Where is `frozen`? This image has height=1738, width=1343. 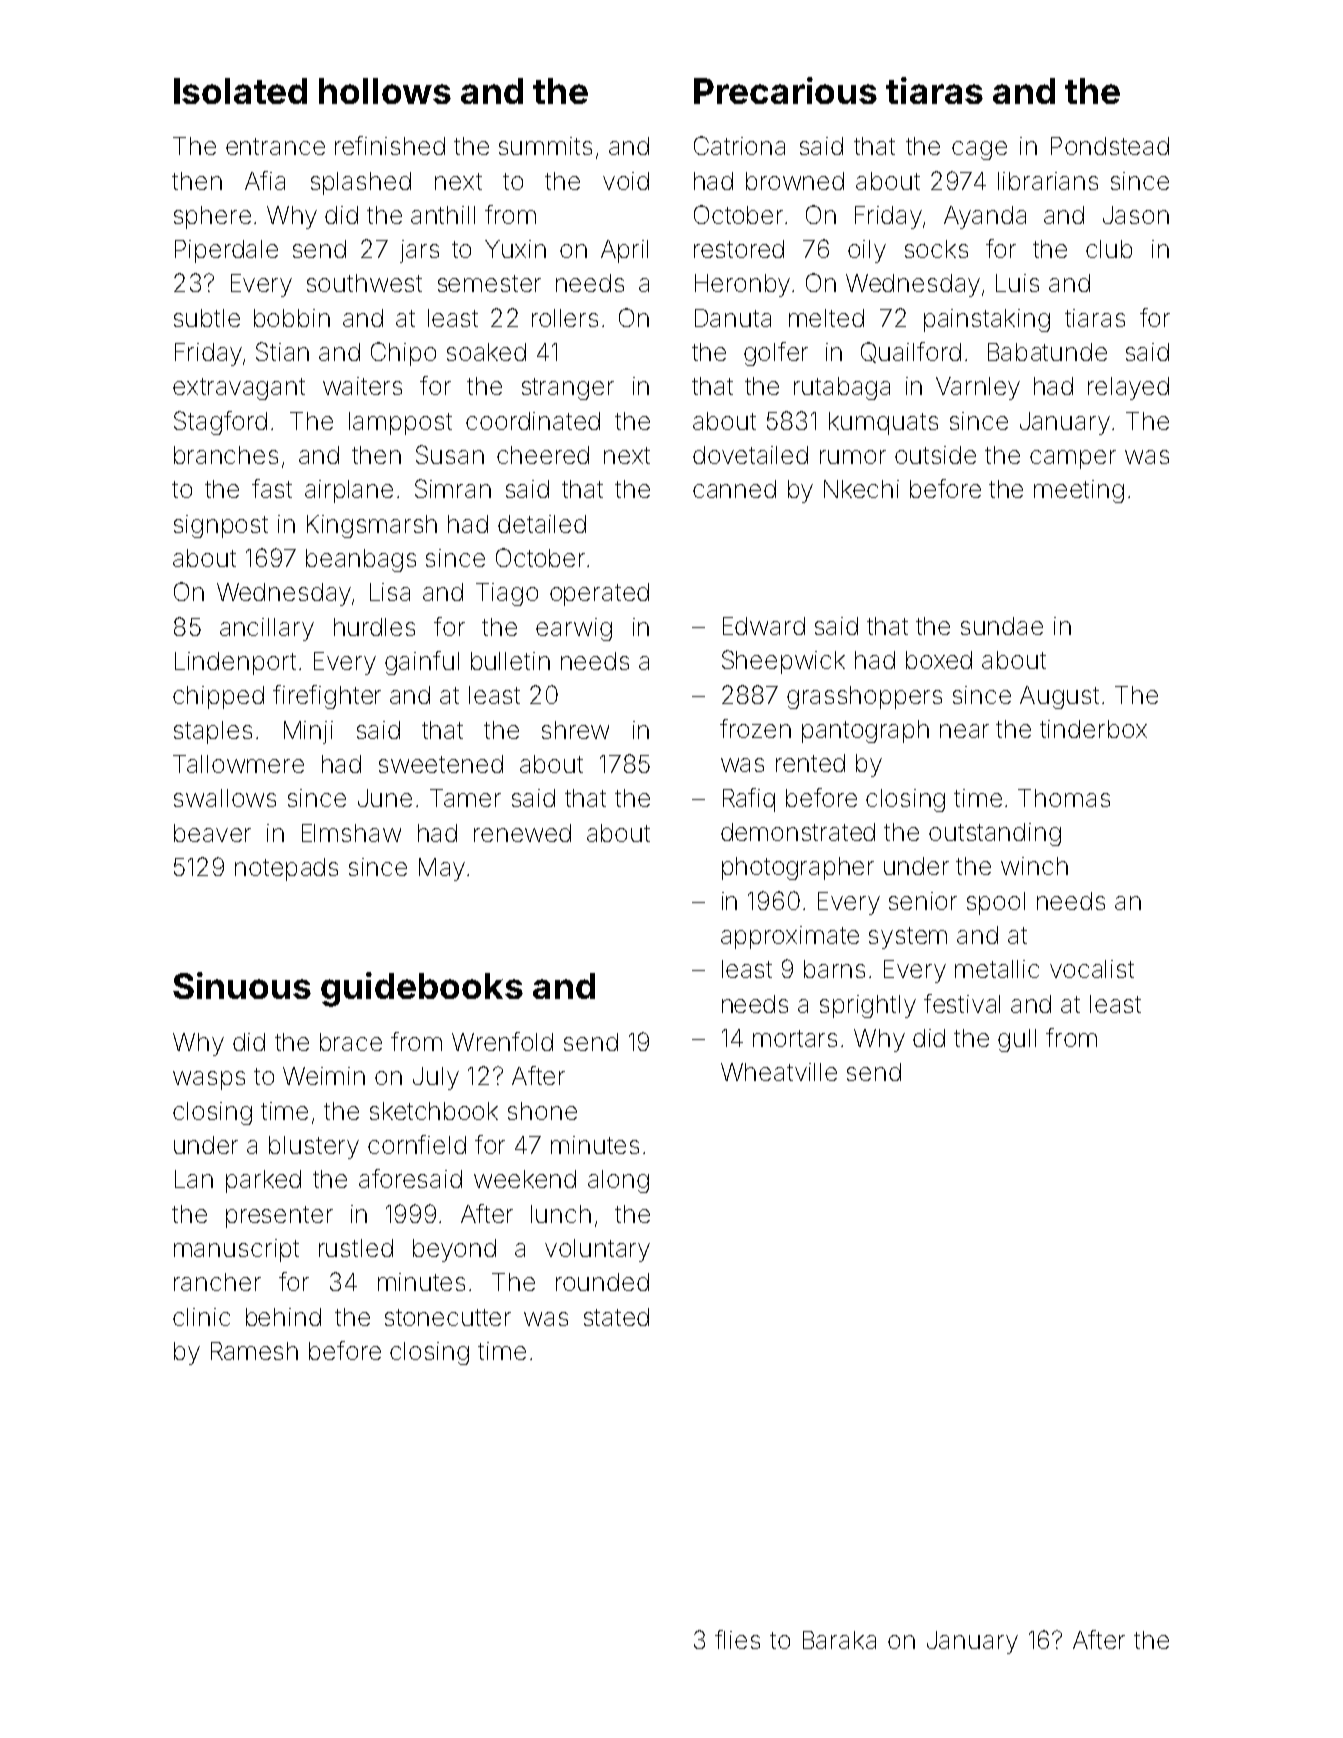 frozen is located at coordinates (755, 728).
